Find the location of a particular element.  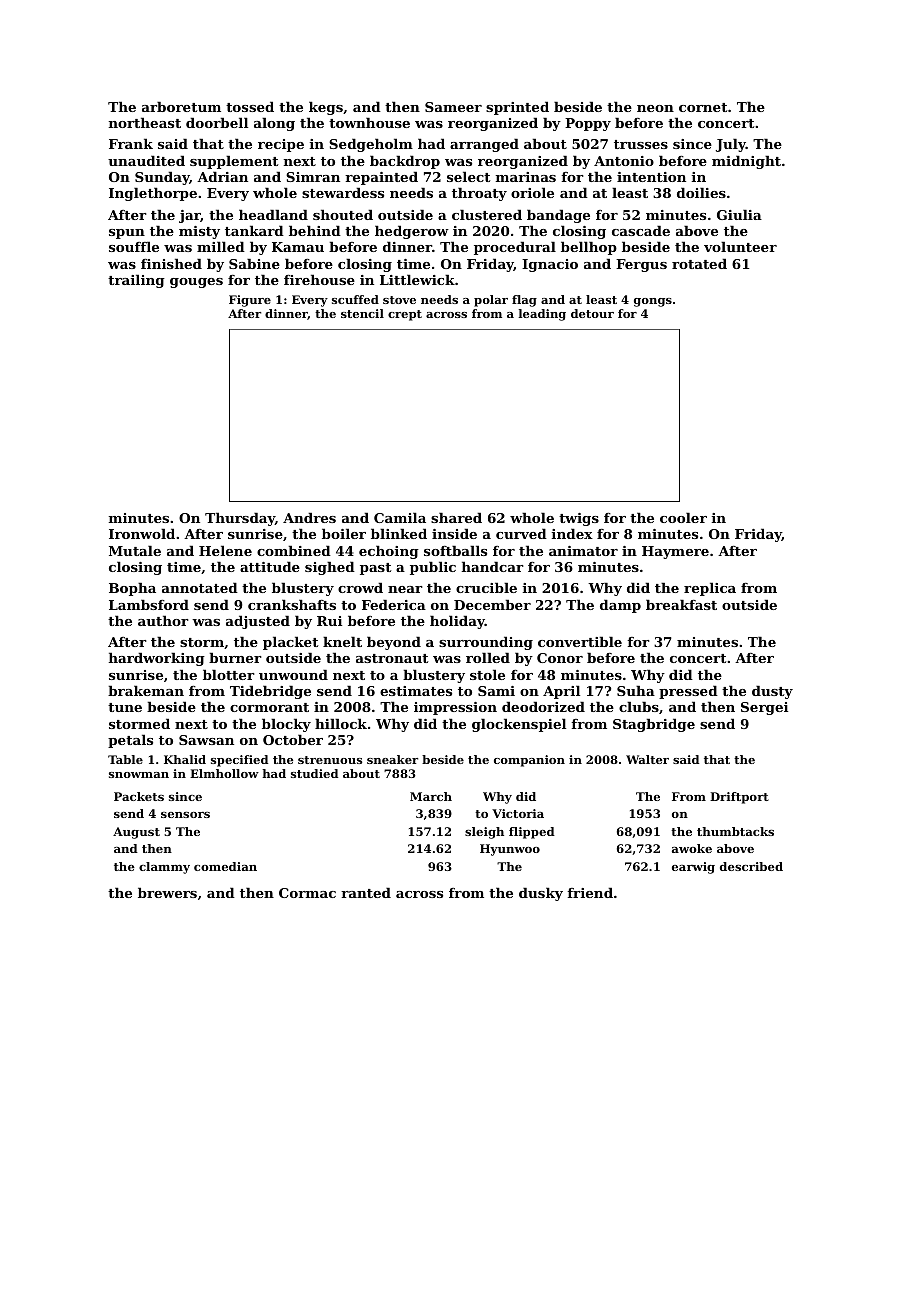

ranted is located at coordinates (366, 892).
